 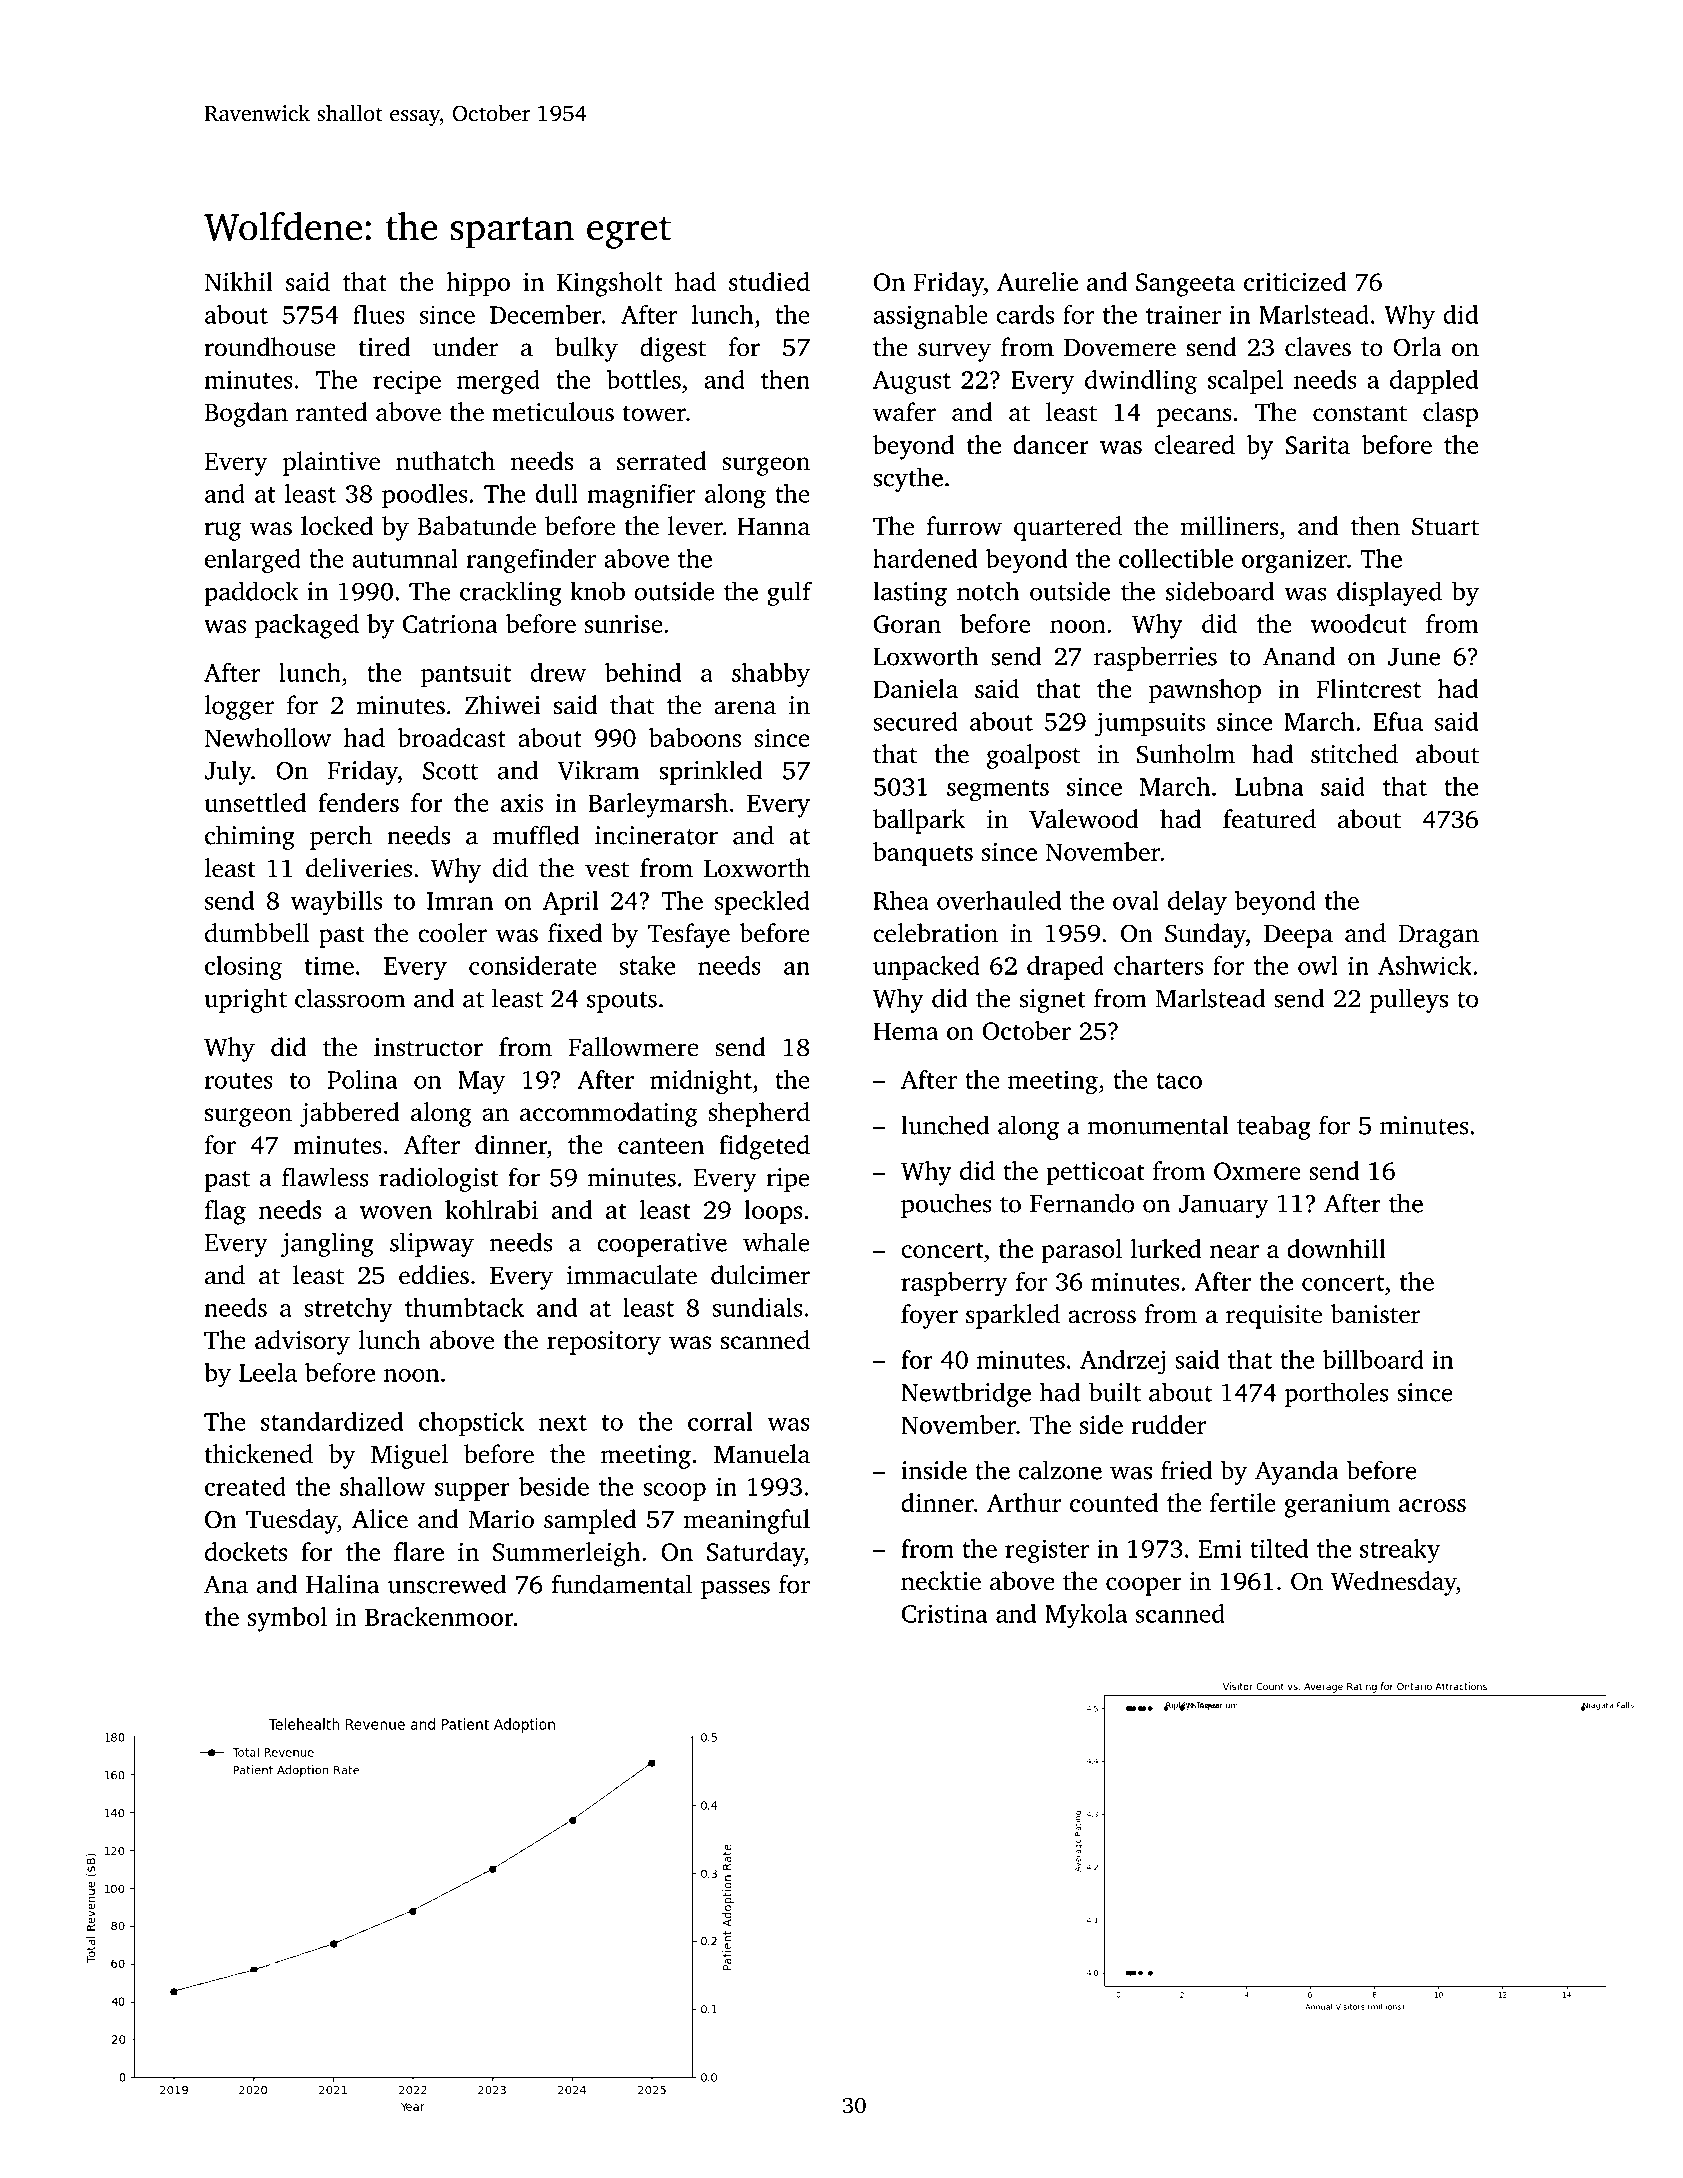 What do you see at coordinates (1425, 965) in the page?
I see `Ashwick` at bounding box center [1425, 965].
